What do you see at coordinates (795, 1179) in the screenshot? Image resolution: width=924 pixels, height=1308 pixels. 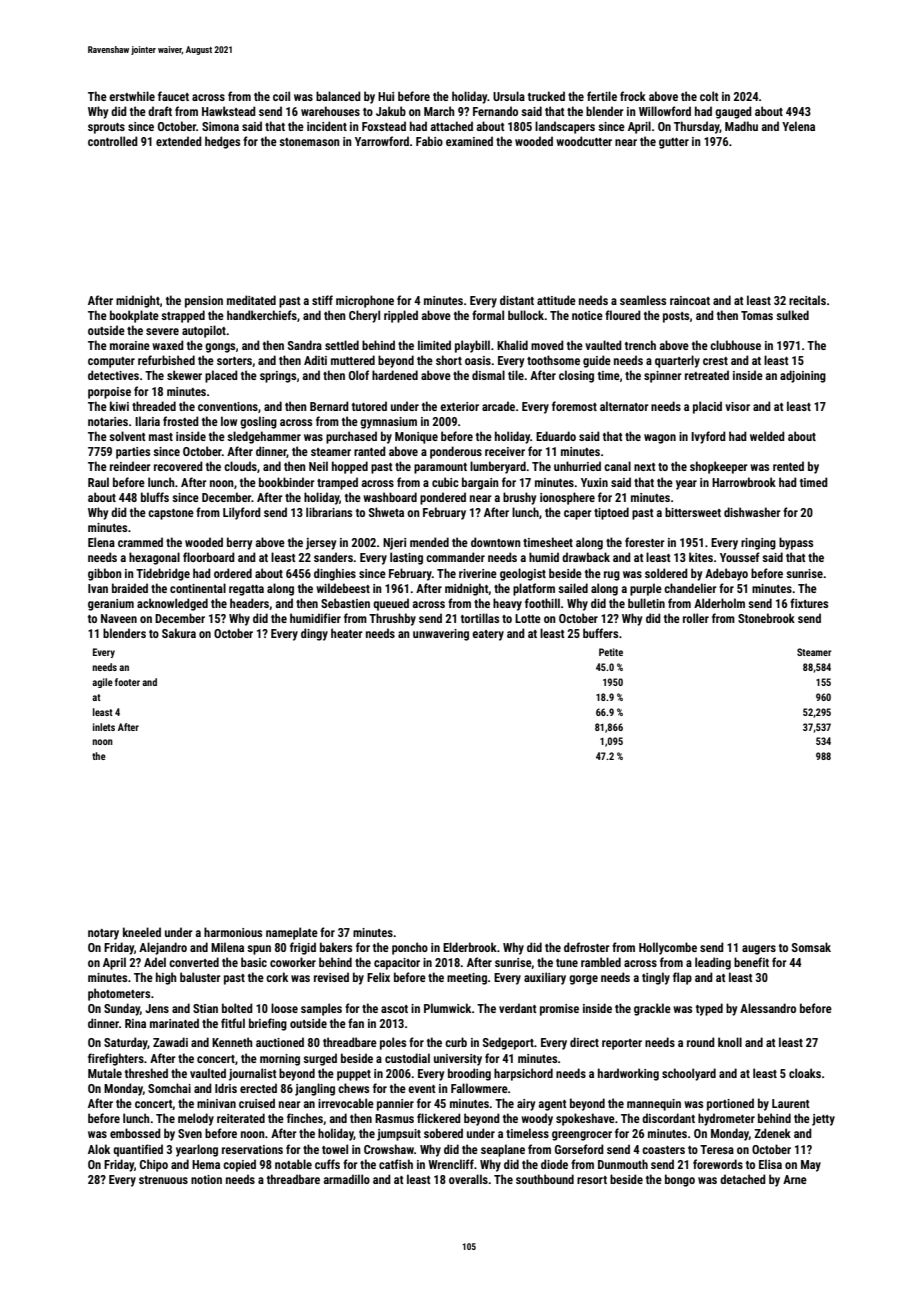 I see `Arne` at bounding box center [795, 1179].
